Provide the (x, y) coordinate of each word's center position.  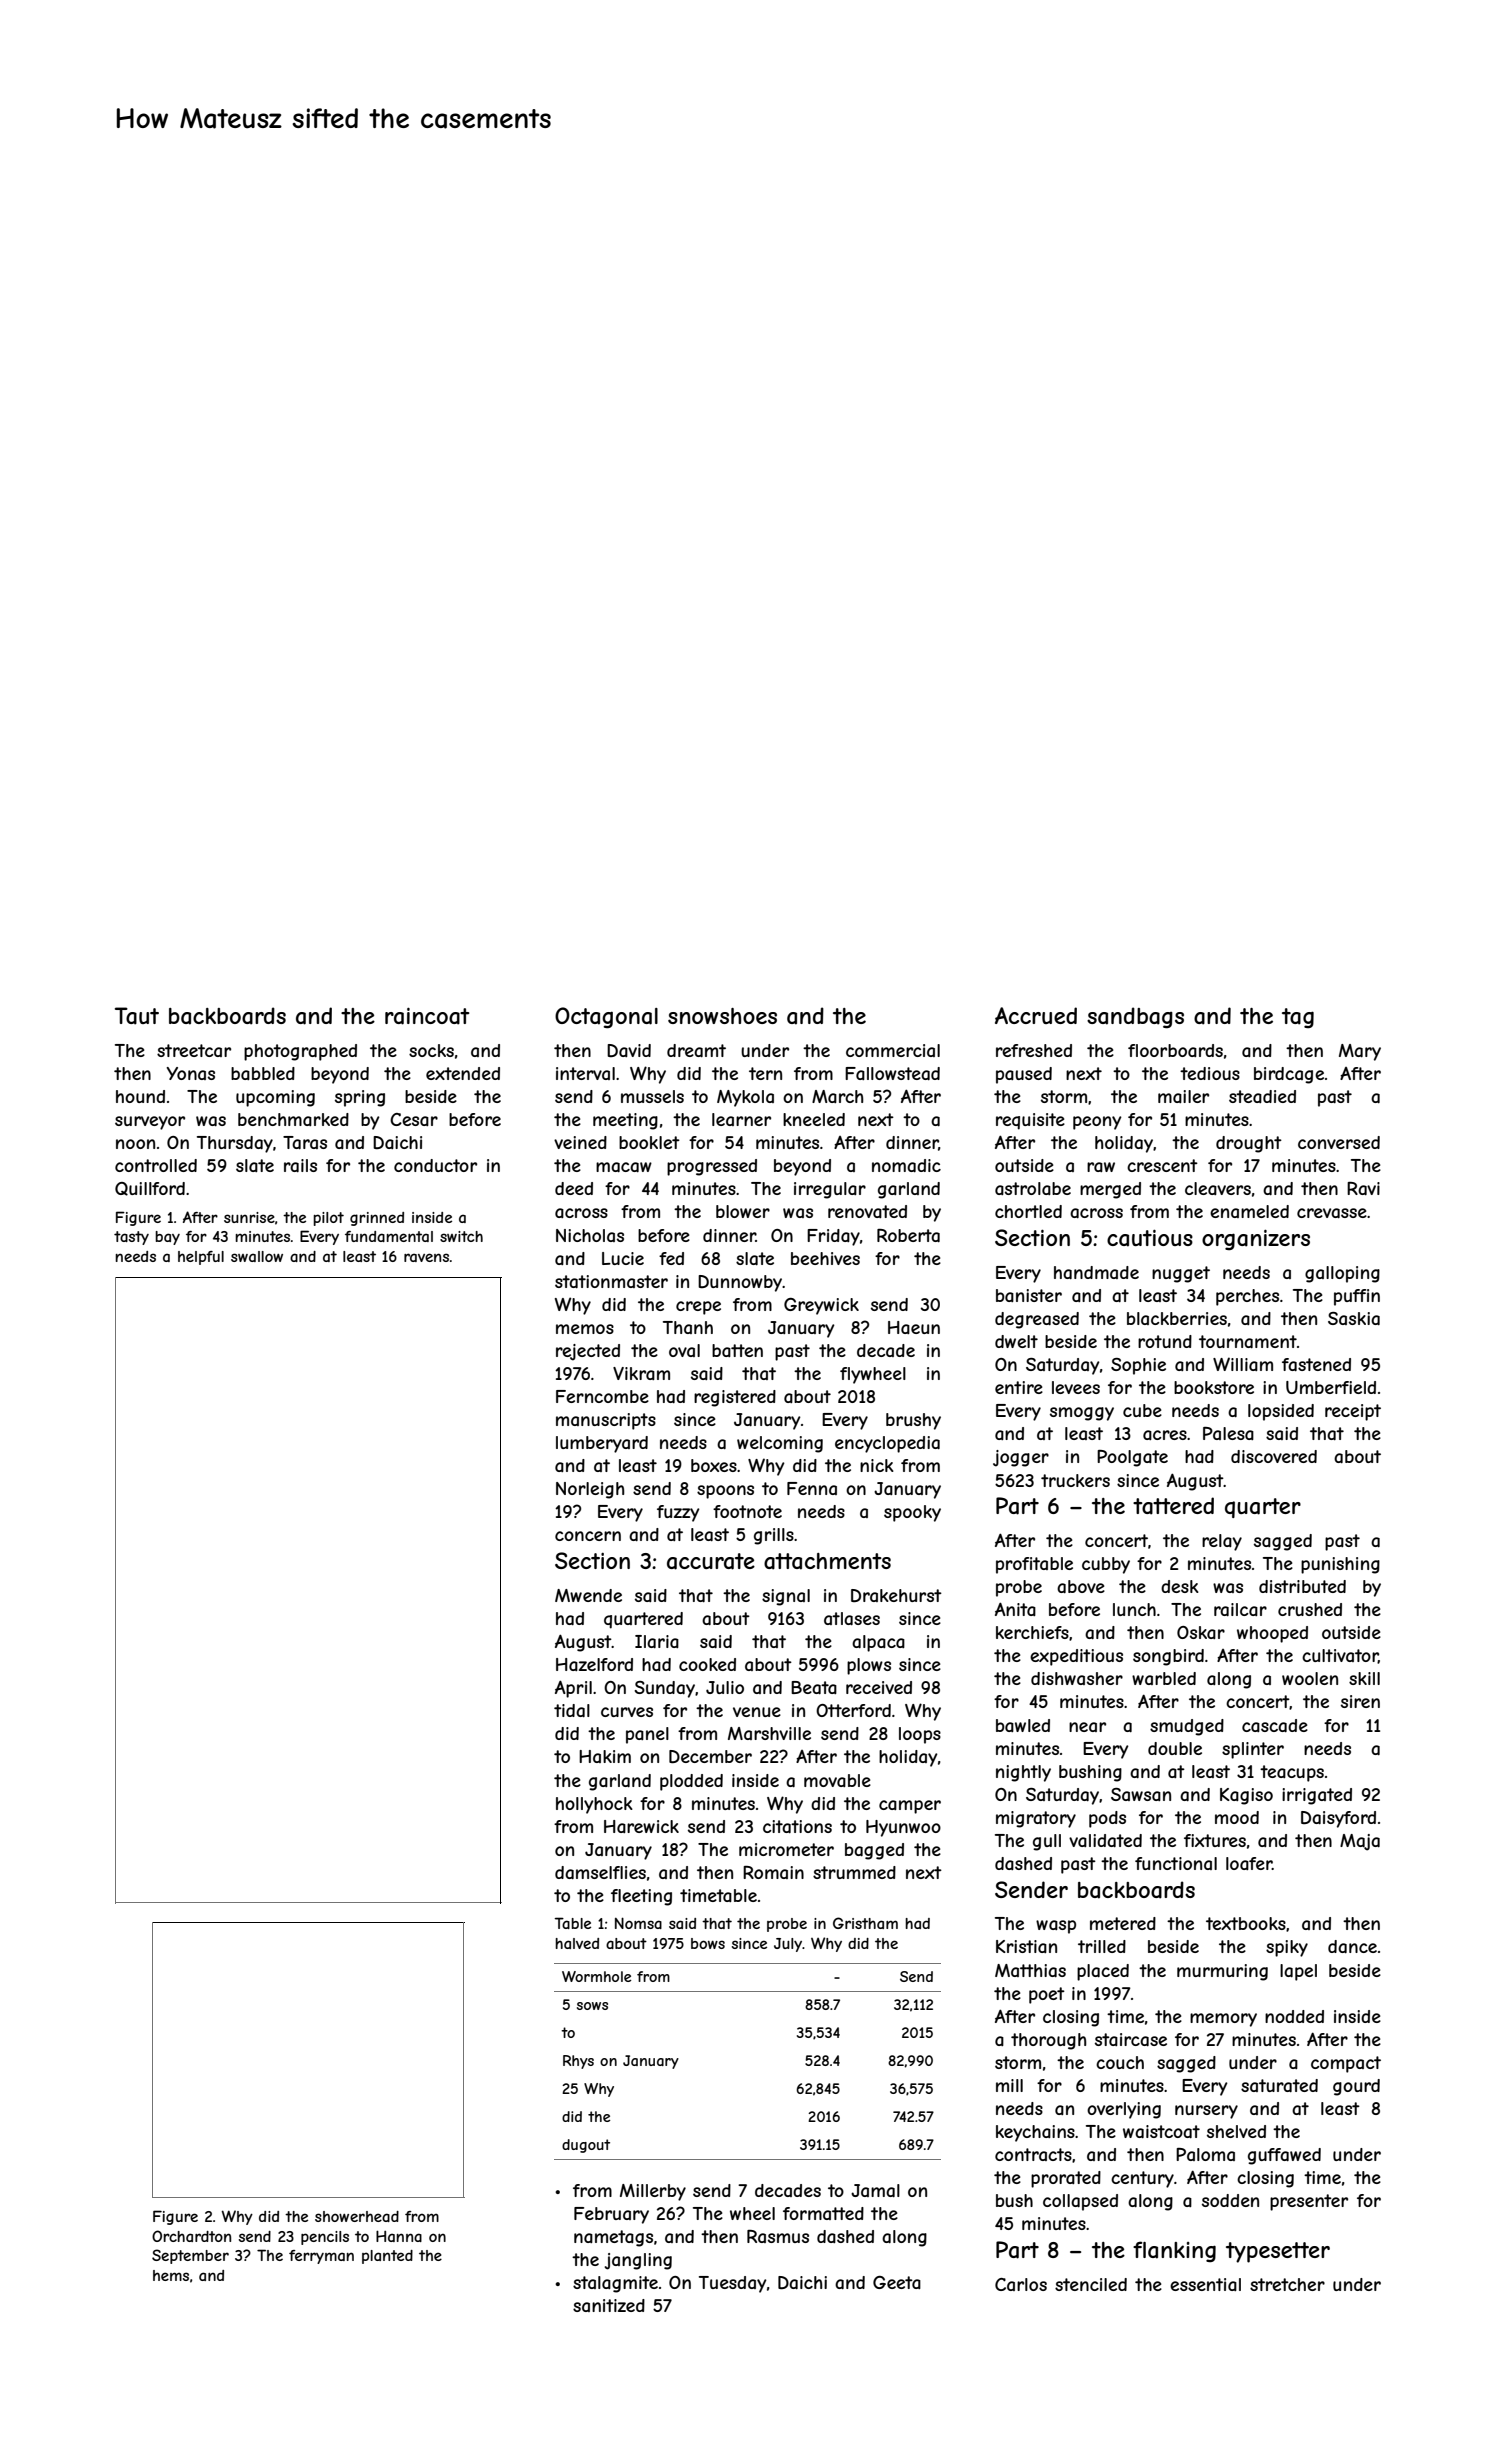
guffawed (1284, 2156)
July (788, 1945)
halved (577, 1943)
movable (837, 1780)
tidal (572, 1710)
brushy (913, 1421)
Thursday (235, 1144)
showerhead (357, 2216)
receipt (1353, 1412)
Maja (1360, 1842)
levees (1076, 1387)
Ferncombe (602, 1396)
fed (671, 1258)
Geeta (897, 2282)
